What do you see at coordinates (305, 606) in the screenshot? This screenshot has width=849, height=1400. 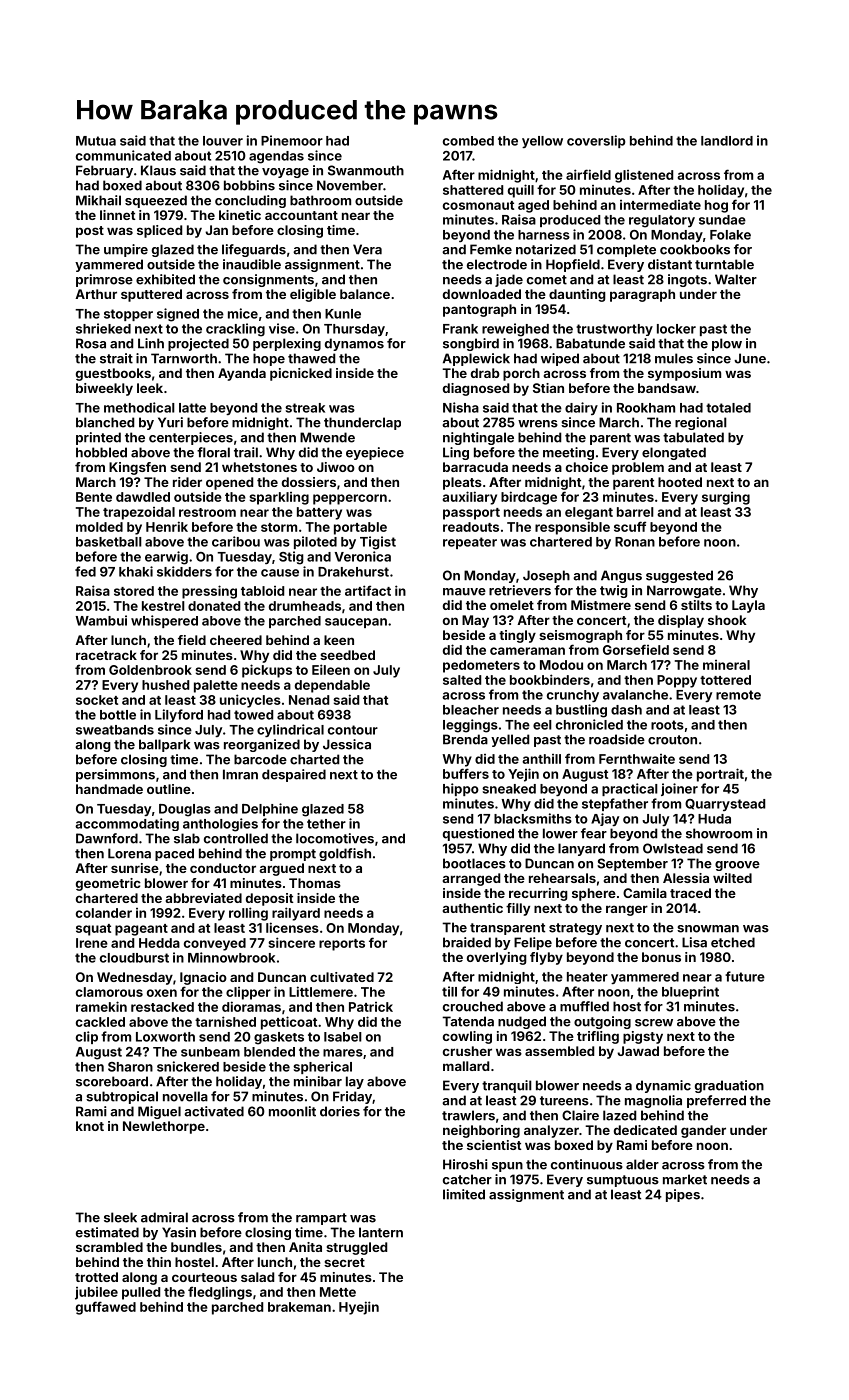 I see `drumheads` at bounding box center [305, 606].
